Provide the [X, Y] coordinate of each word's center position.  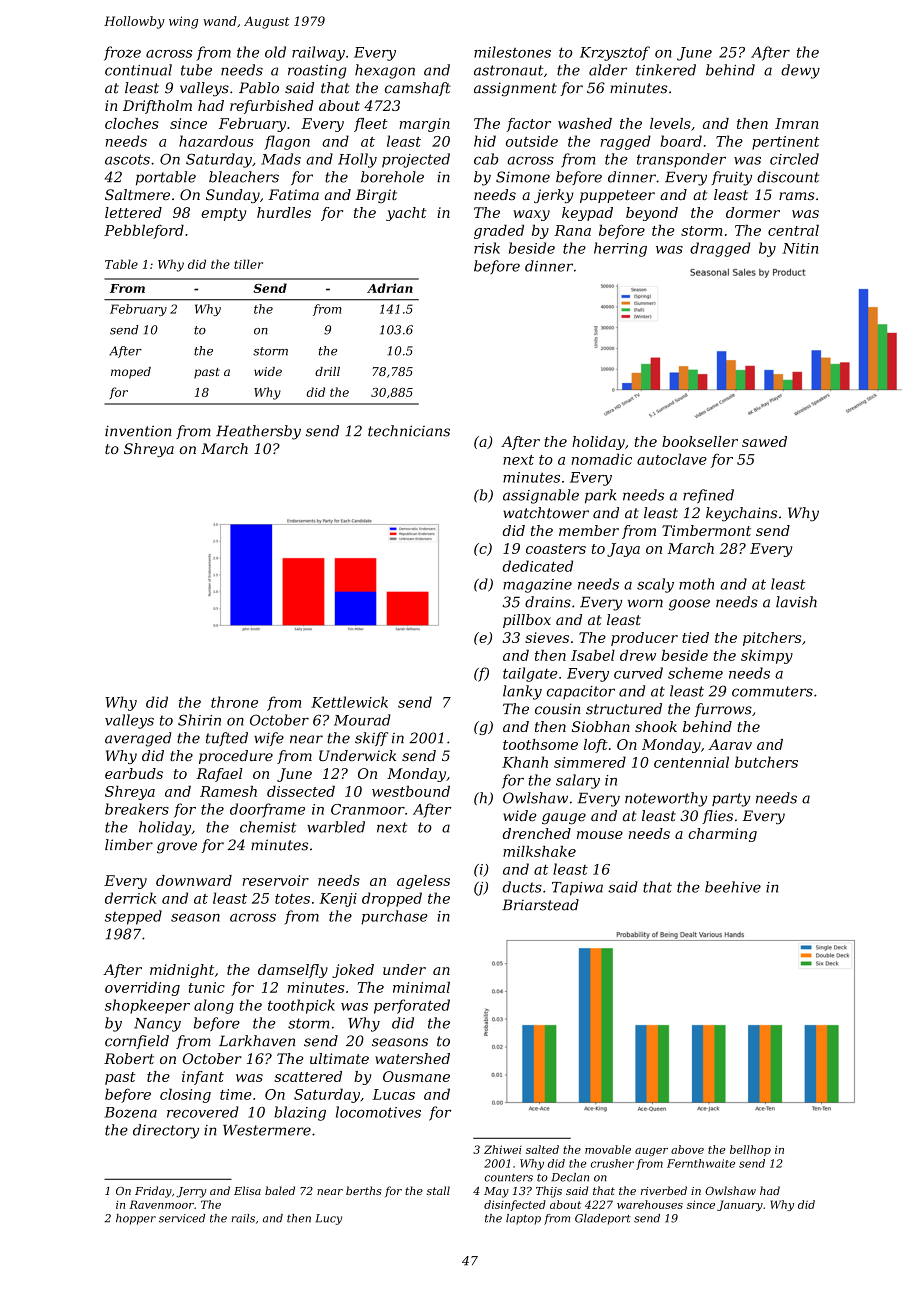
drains [548, 602]
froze [122, 53]
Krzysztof [615, 53]
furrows [723, 710]
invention [138, 431]
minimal [421, 987]
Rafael [219, 775]
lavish [796, 602]
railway [318, 53]
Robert [129, 1058]
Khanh [525, 762]
